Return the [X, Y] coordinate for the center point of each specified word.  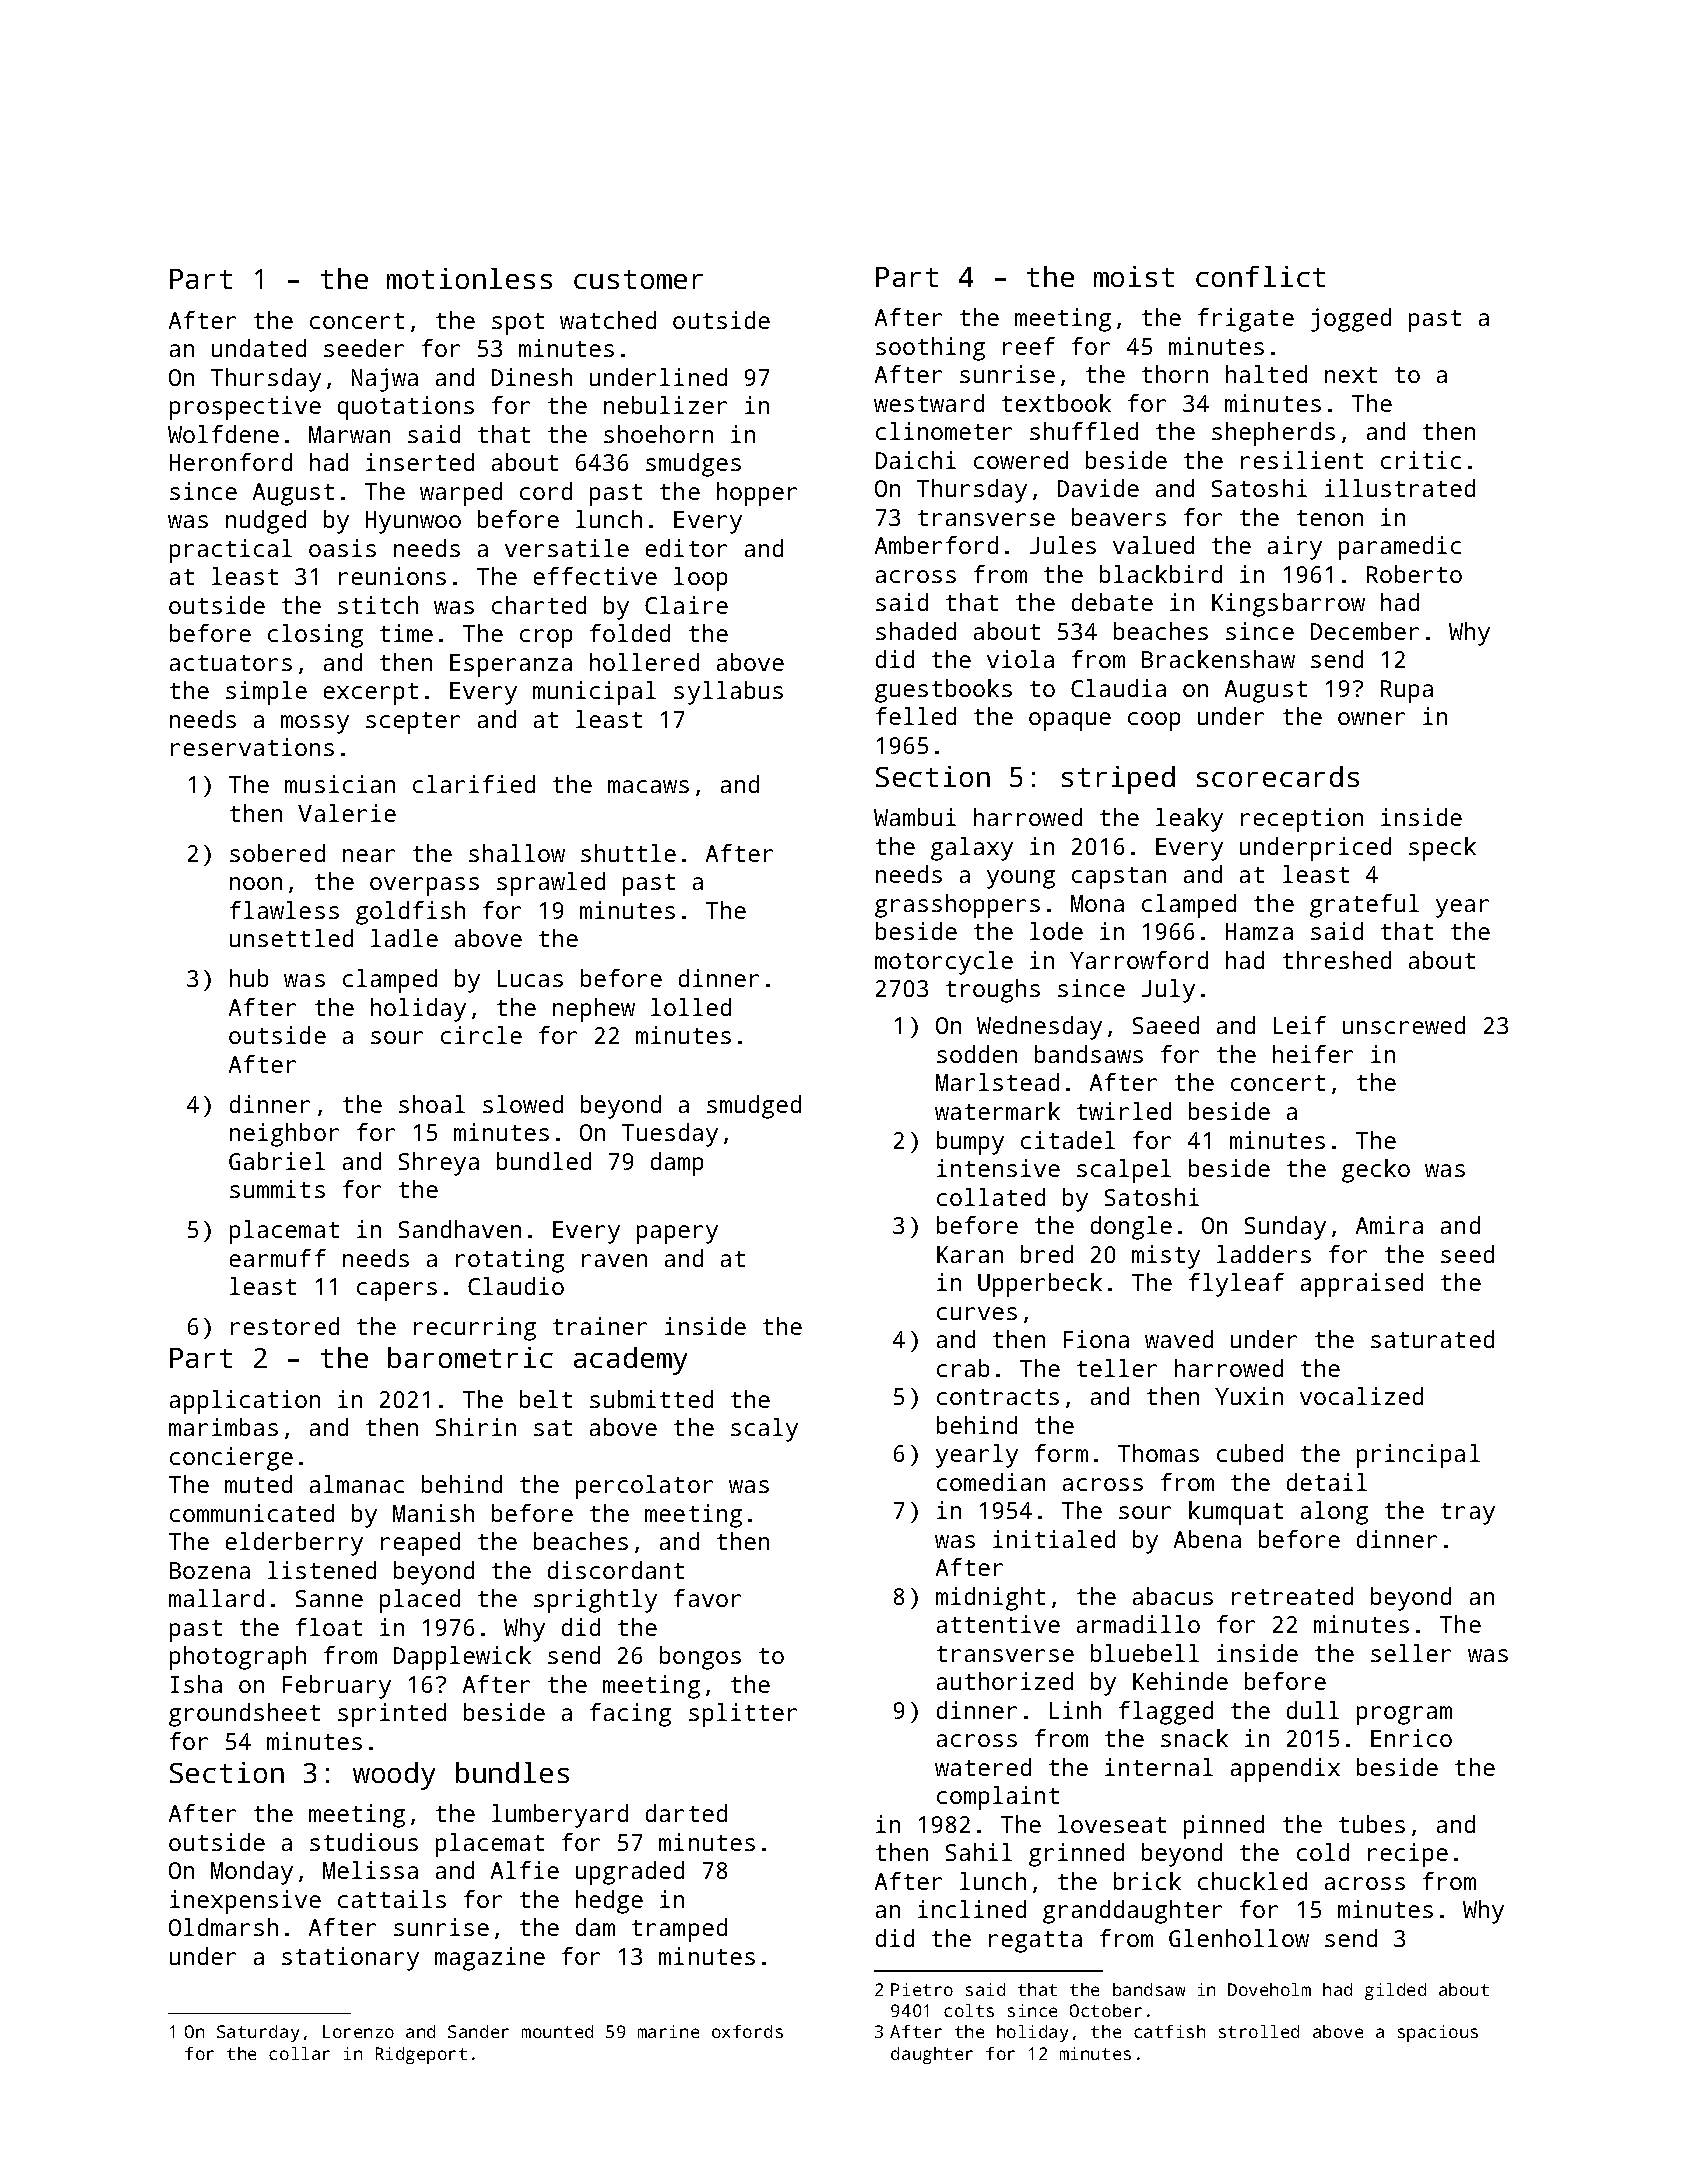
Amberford [936, 545]
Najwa [385, 380]
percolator [644, 1487]
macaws [648, 786]
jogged [1351, 320]
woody [394, 1776]
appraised [1362, 1285]
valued [1153, 545]
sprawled [551, 884]
